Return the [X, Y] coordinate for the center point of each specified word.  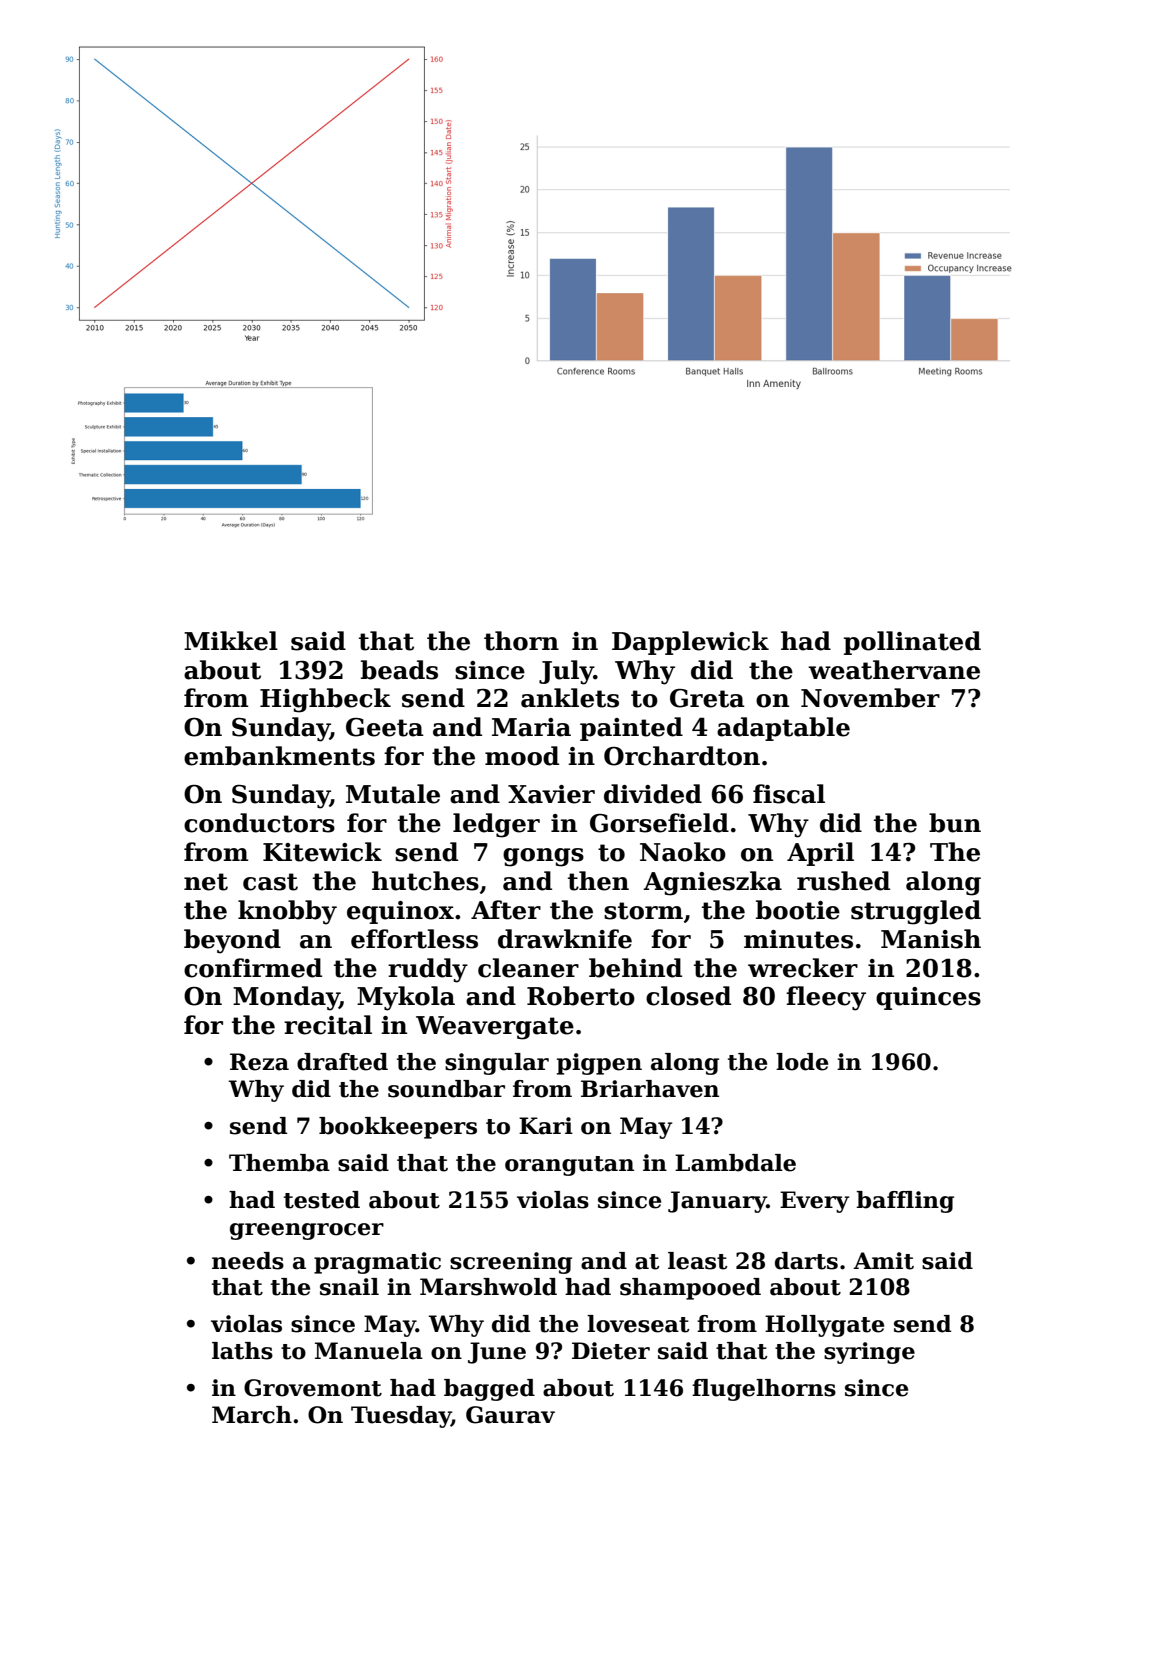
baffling [905, 1202]
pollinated [912, 643]
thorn [521, 641]
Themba [279, 1163]
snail [349, 1287]
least [697, 1261]
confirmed [253, 968]
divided [653, 794]
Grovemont [313, 1388]
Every [814, 1202]
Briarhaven [650, 1089]
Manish [931, 939]
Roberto [581, 996]
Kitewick [322, 852]
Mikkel [231, 641]
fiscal [789, 794]
